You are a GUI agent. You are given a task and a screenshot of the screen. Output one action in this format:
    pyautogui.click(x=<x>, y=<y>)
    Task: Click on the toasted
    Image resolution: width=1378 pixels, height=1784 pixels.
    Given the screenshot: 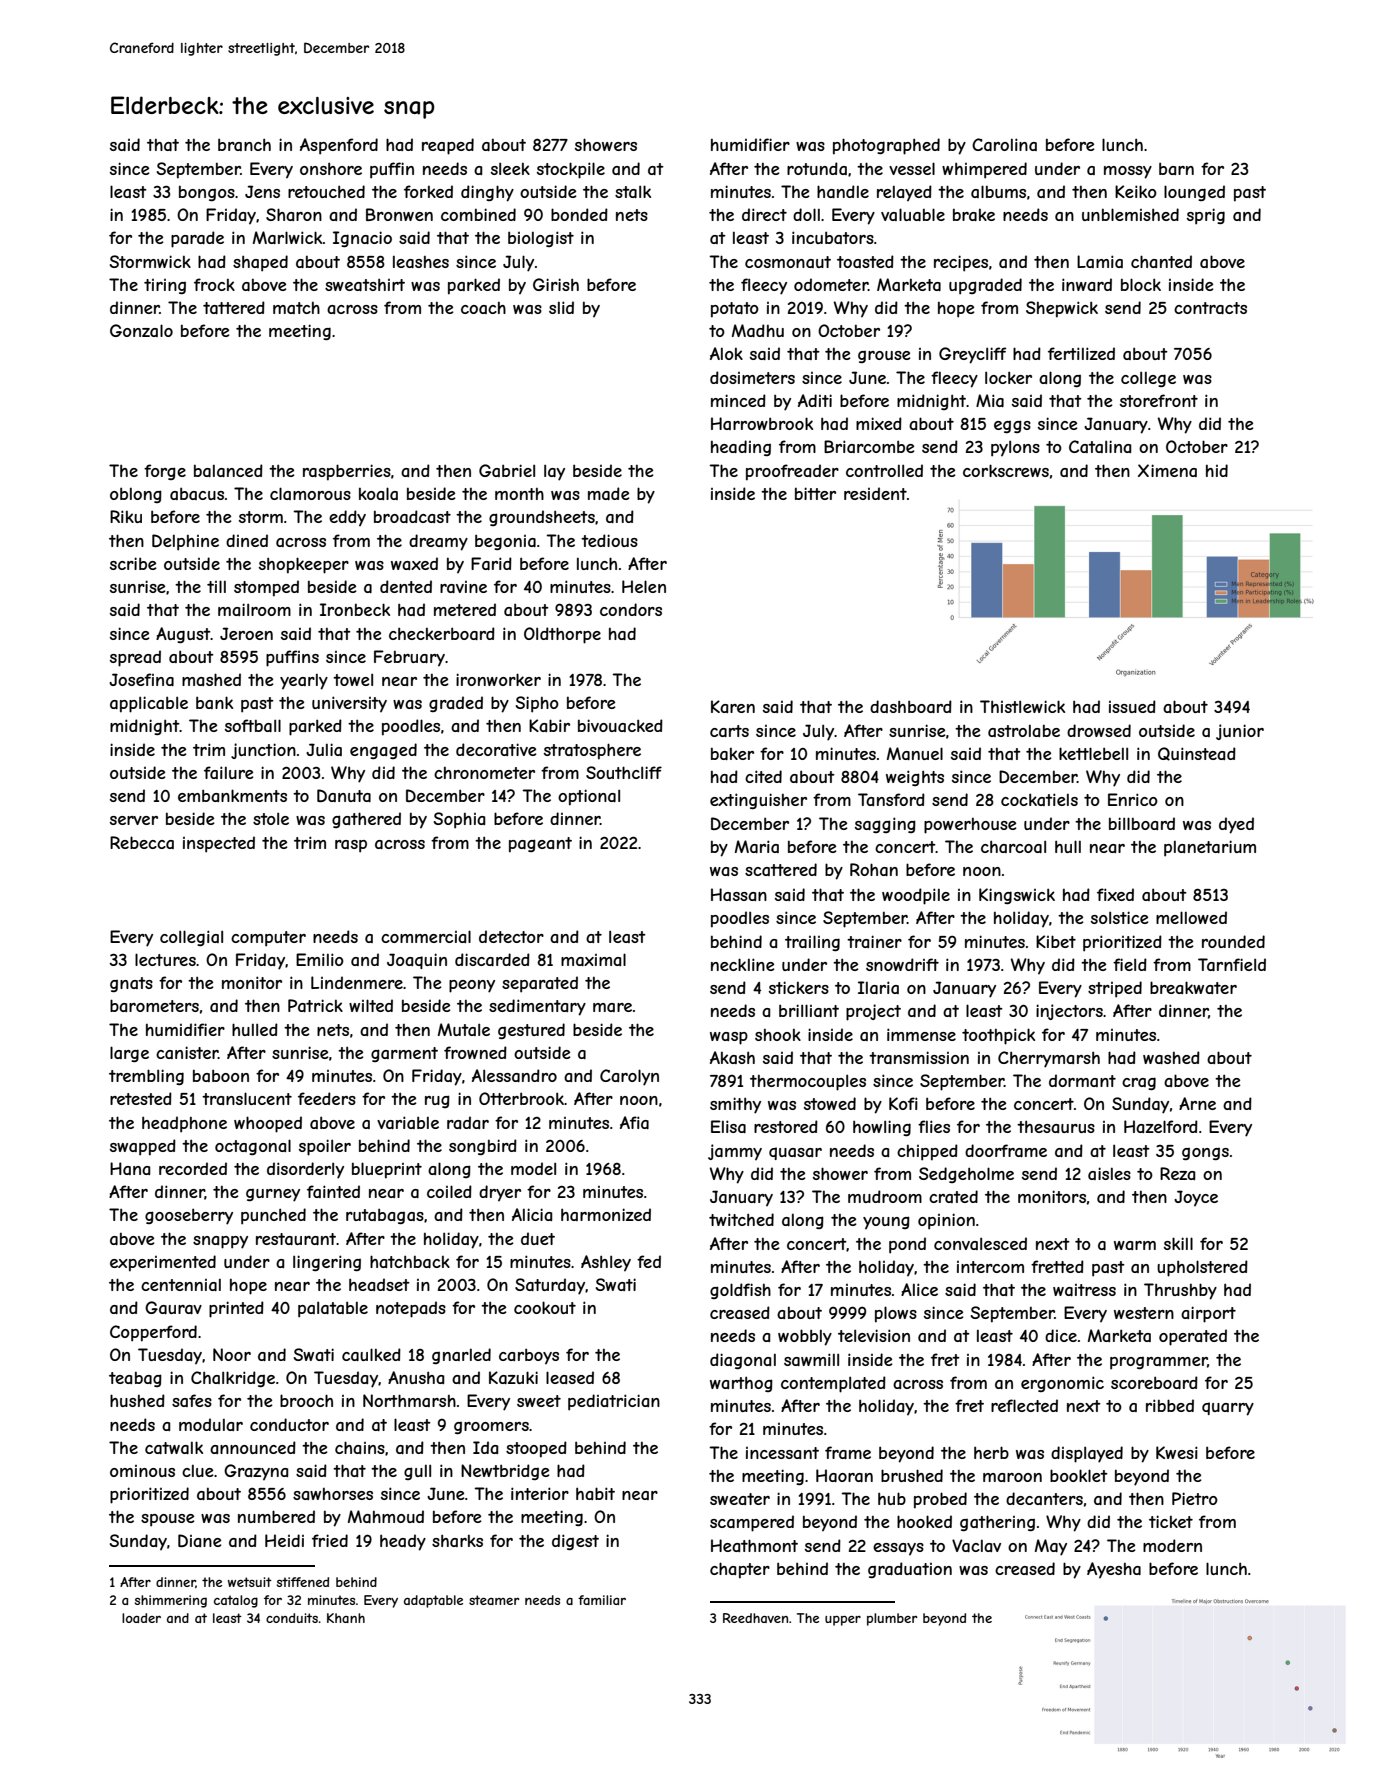 What is the action you would take?
    pyautogui.click(x=865, y=261)
